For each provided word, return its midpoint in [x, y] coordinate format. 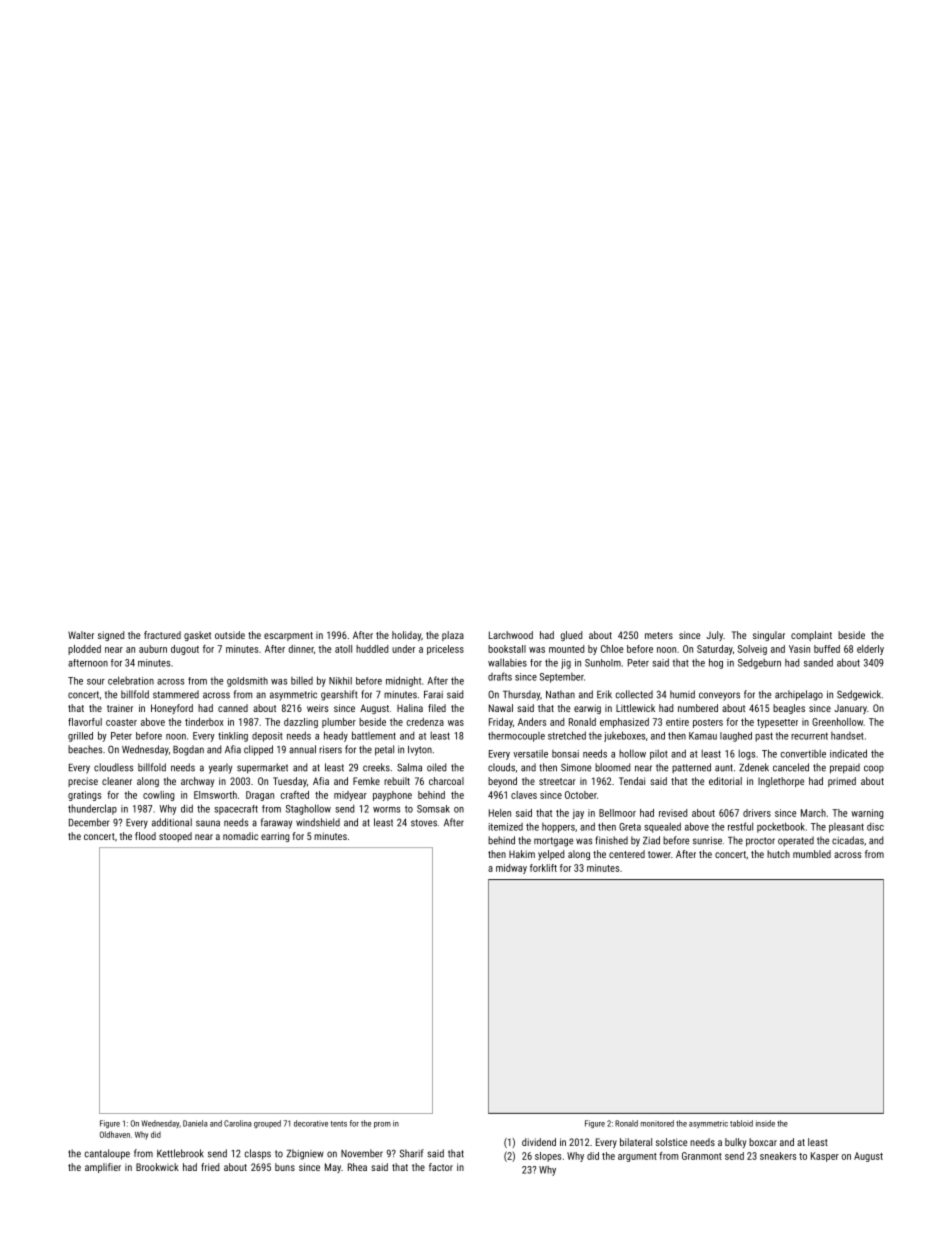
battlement [374, 735]
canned [233, 708]
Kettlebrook [180, 1153]
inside [765, 1123]
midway [511, 869]
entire [677, 722]
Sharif [412, 1153]
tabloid [741, 1123]
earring [275, 837]
